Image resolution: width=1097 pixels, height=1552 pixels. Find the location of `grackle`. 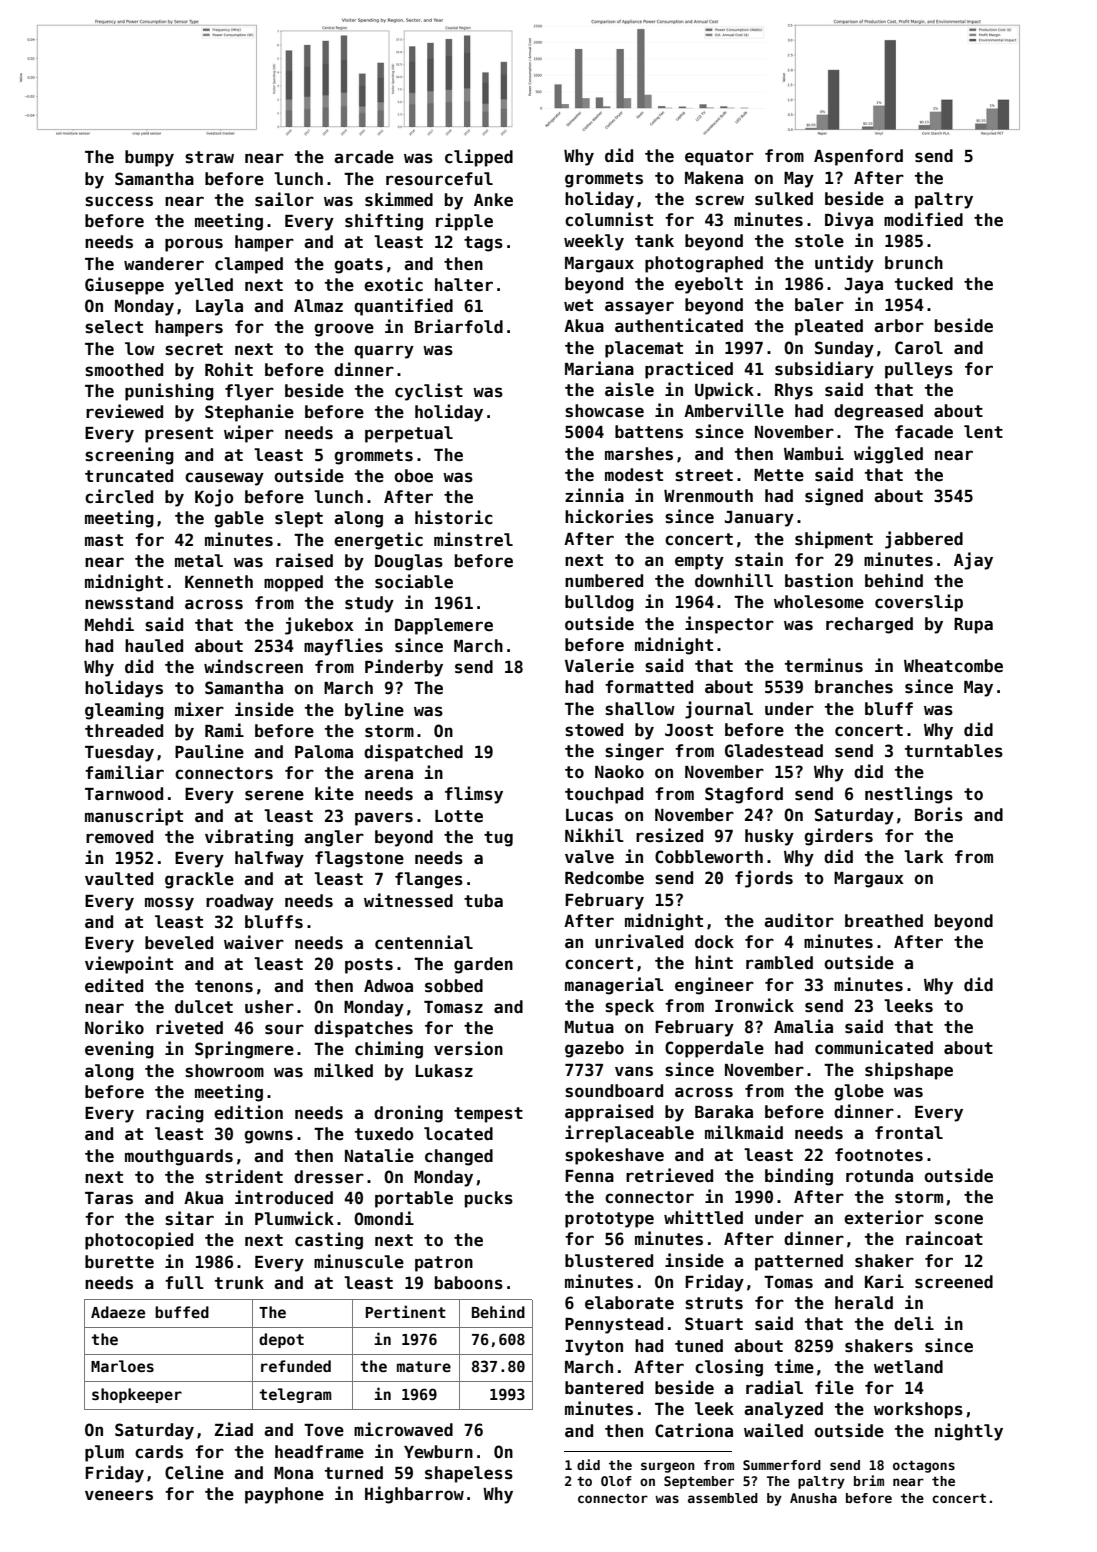

grackle is located at coordinates (199, 880).
